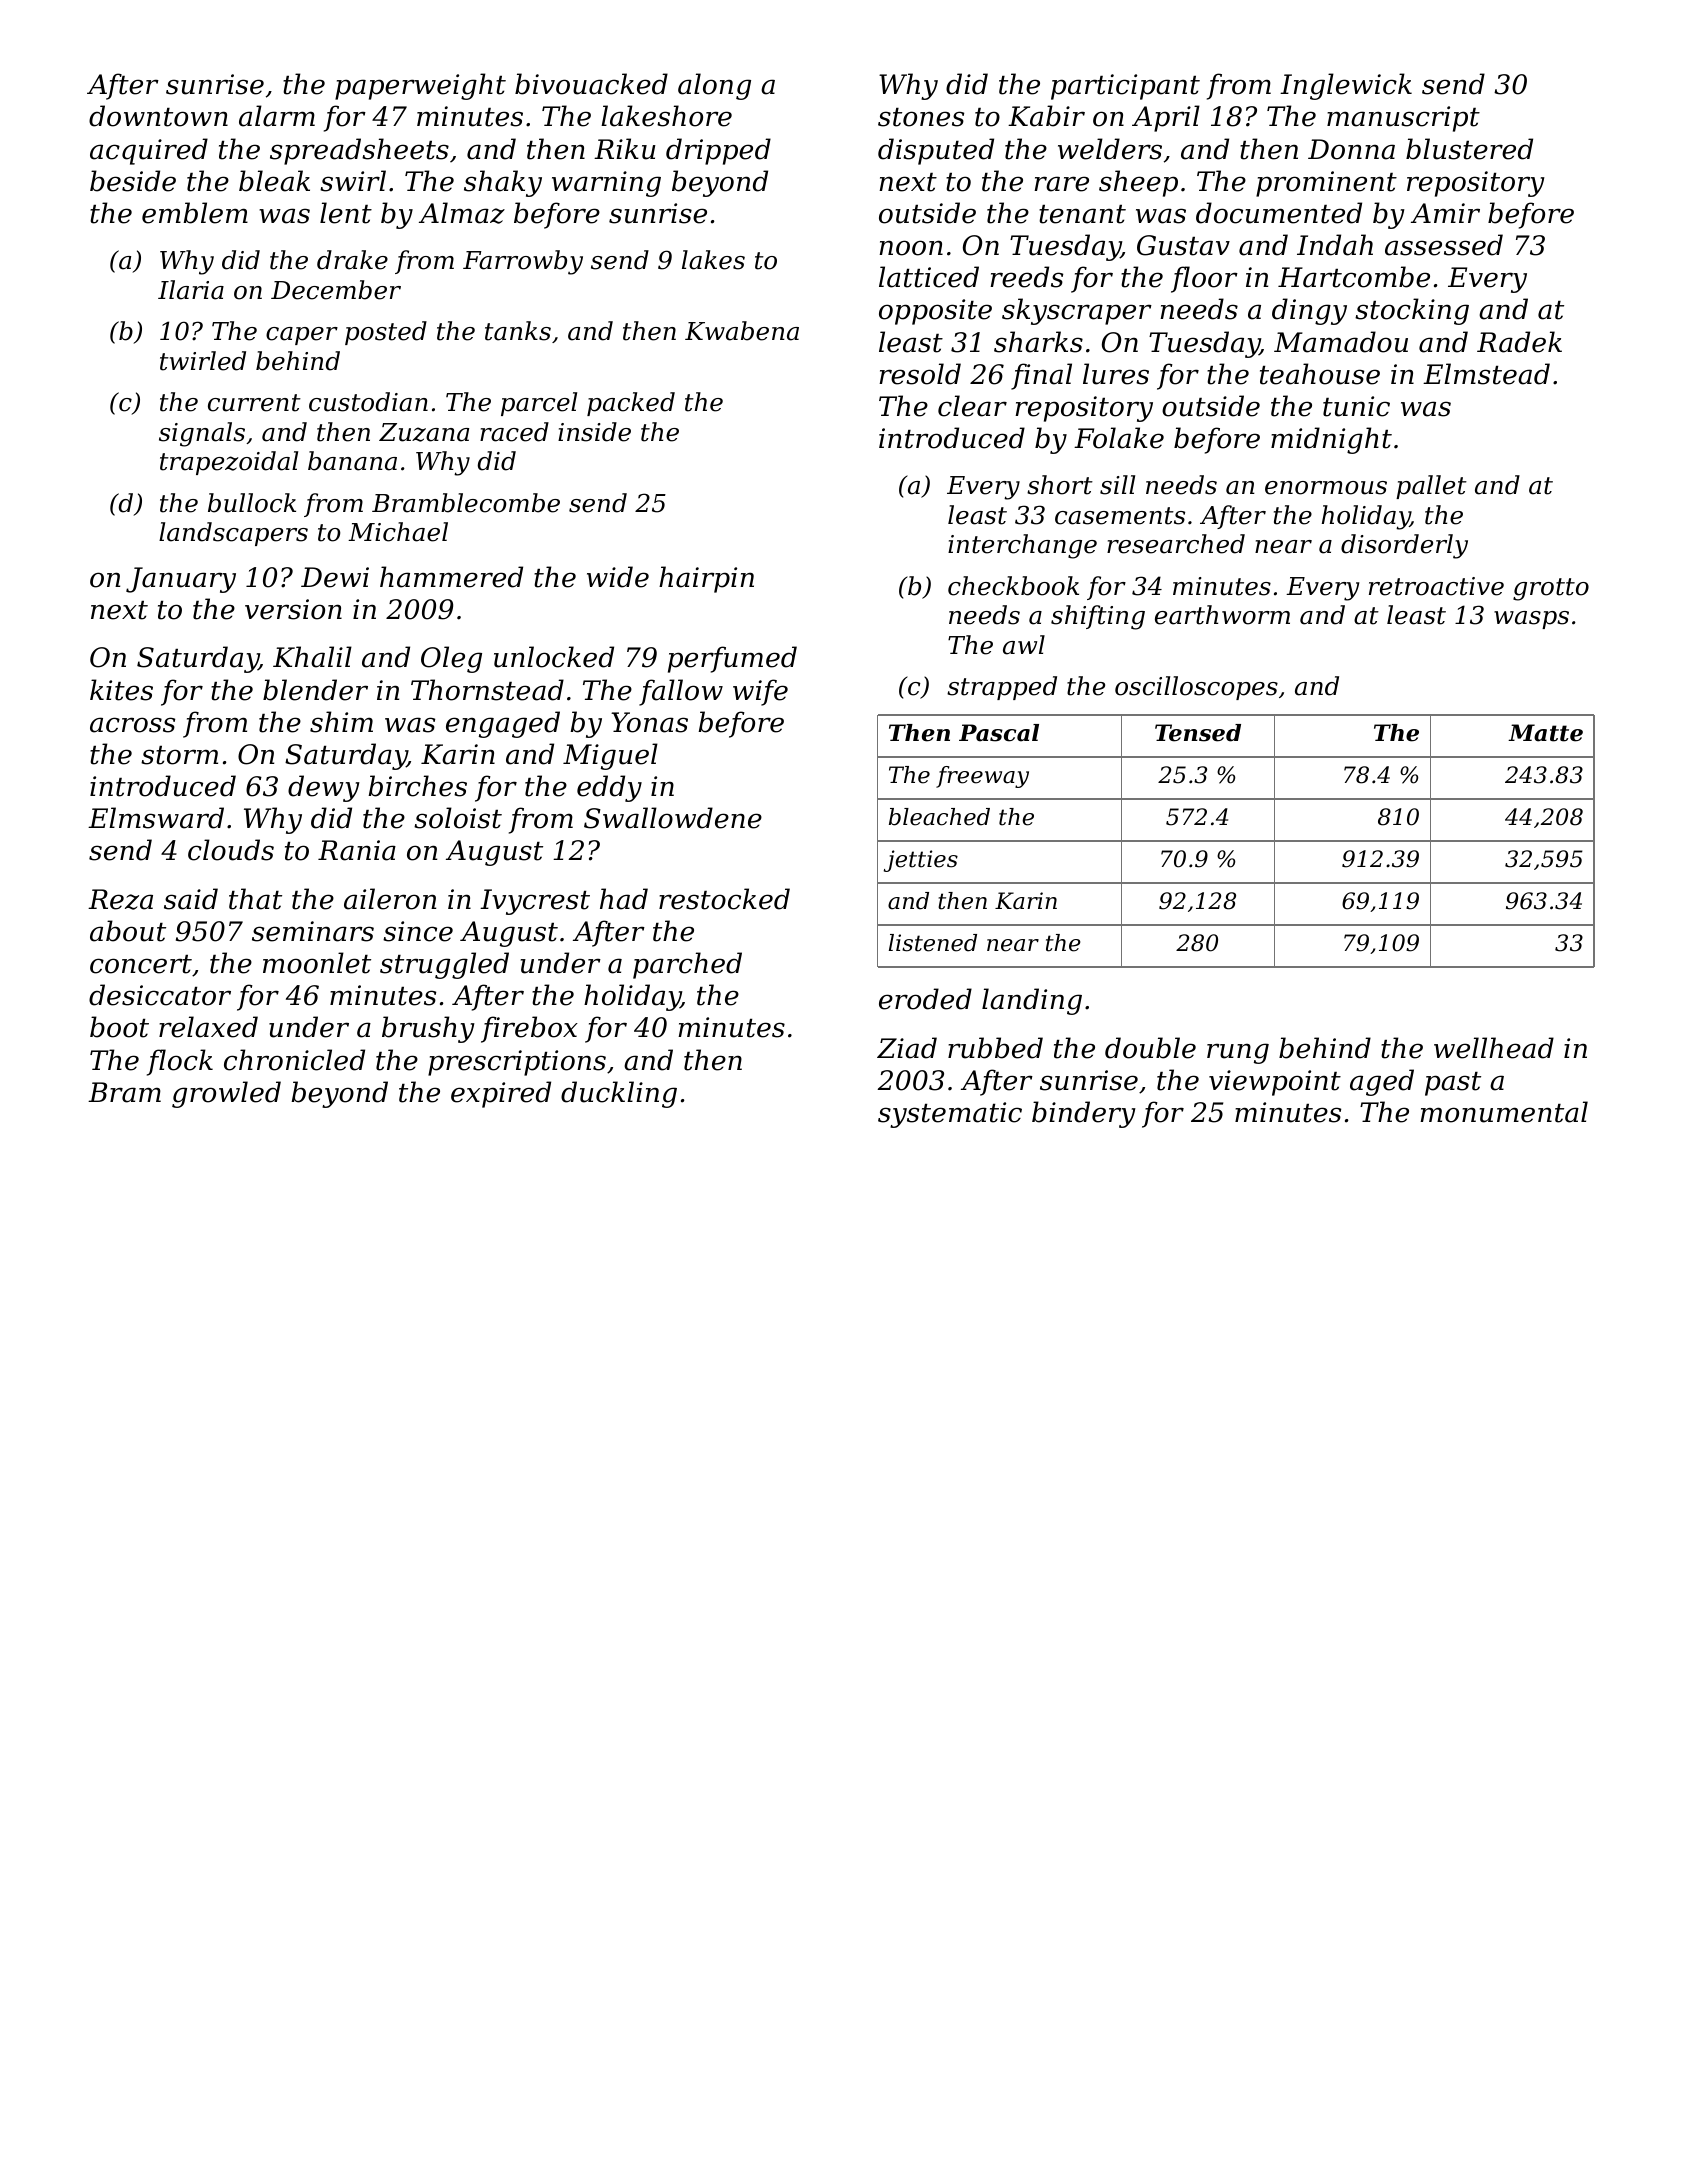 The width and height of the image is (1683, 2178). What do you see at coordinates (1519, 342) in the image?
I see `Radek` at bounding box center [1519, 342].
